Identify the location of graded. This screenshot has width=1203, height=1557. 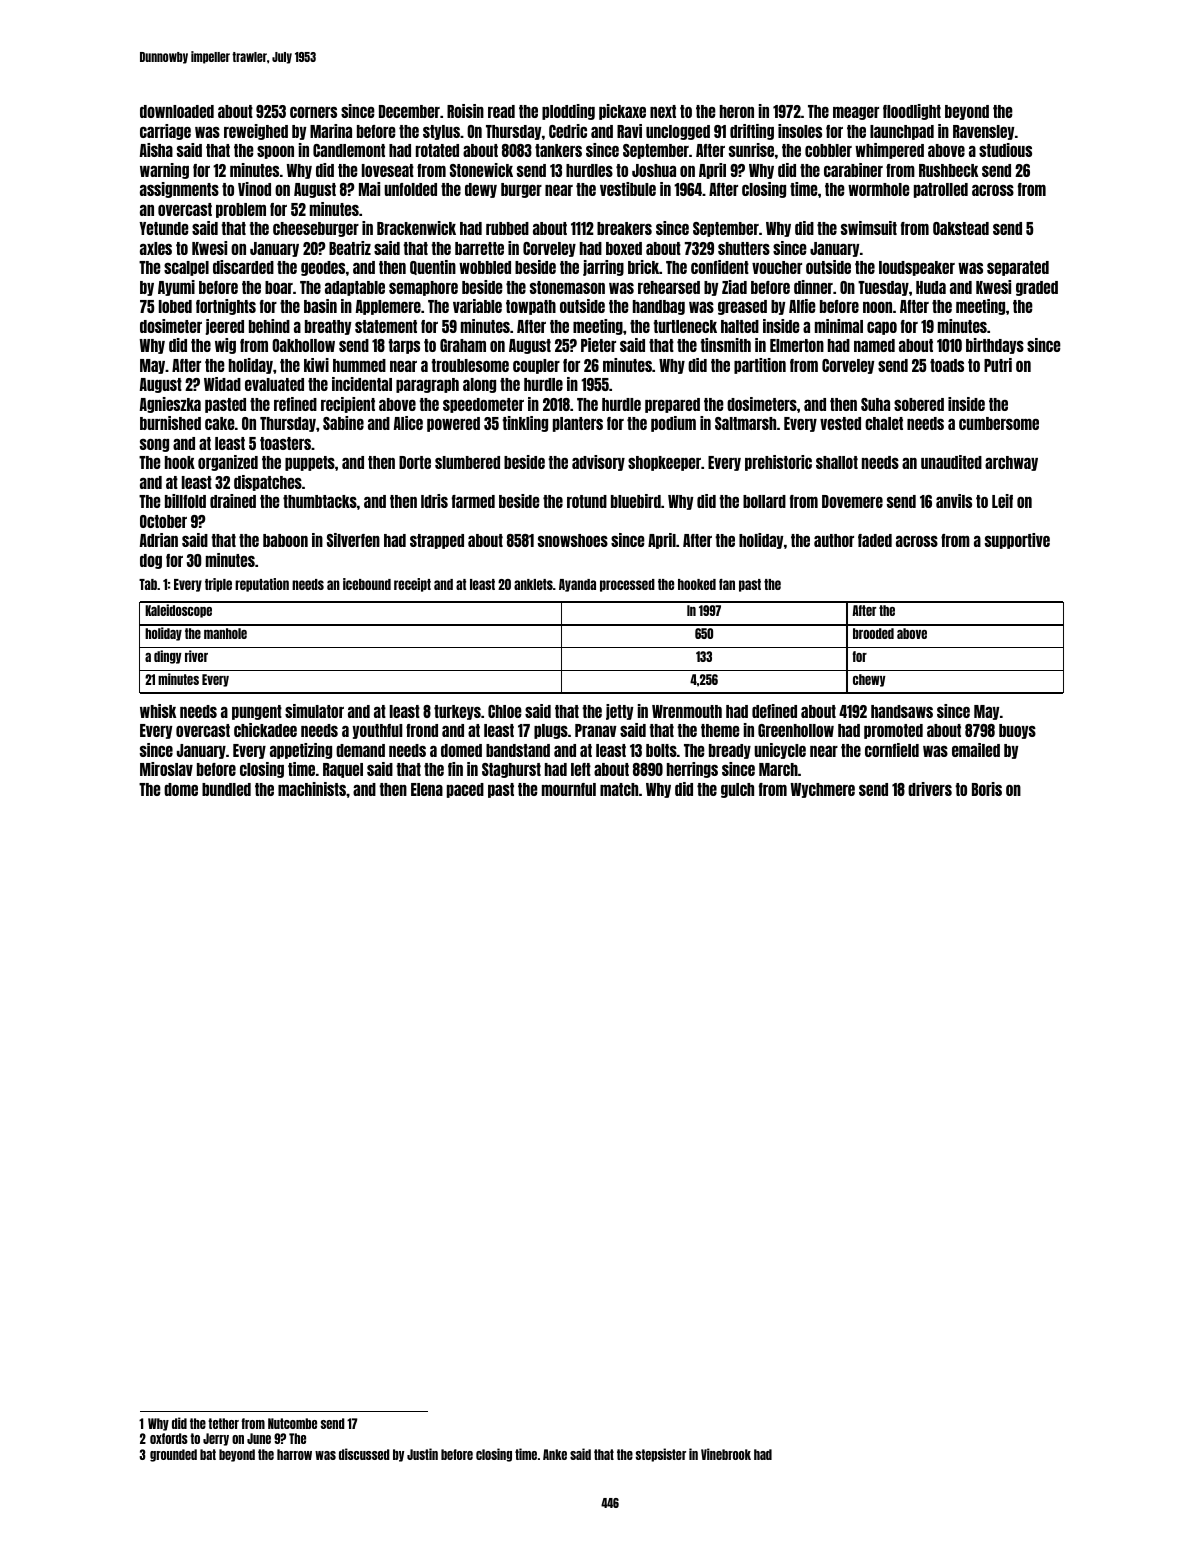
(1037, 288).
